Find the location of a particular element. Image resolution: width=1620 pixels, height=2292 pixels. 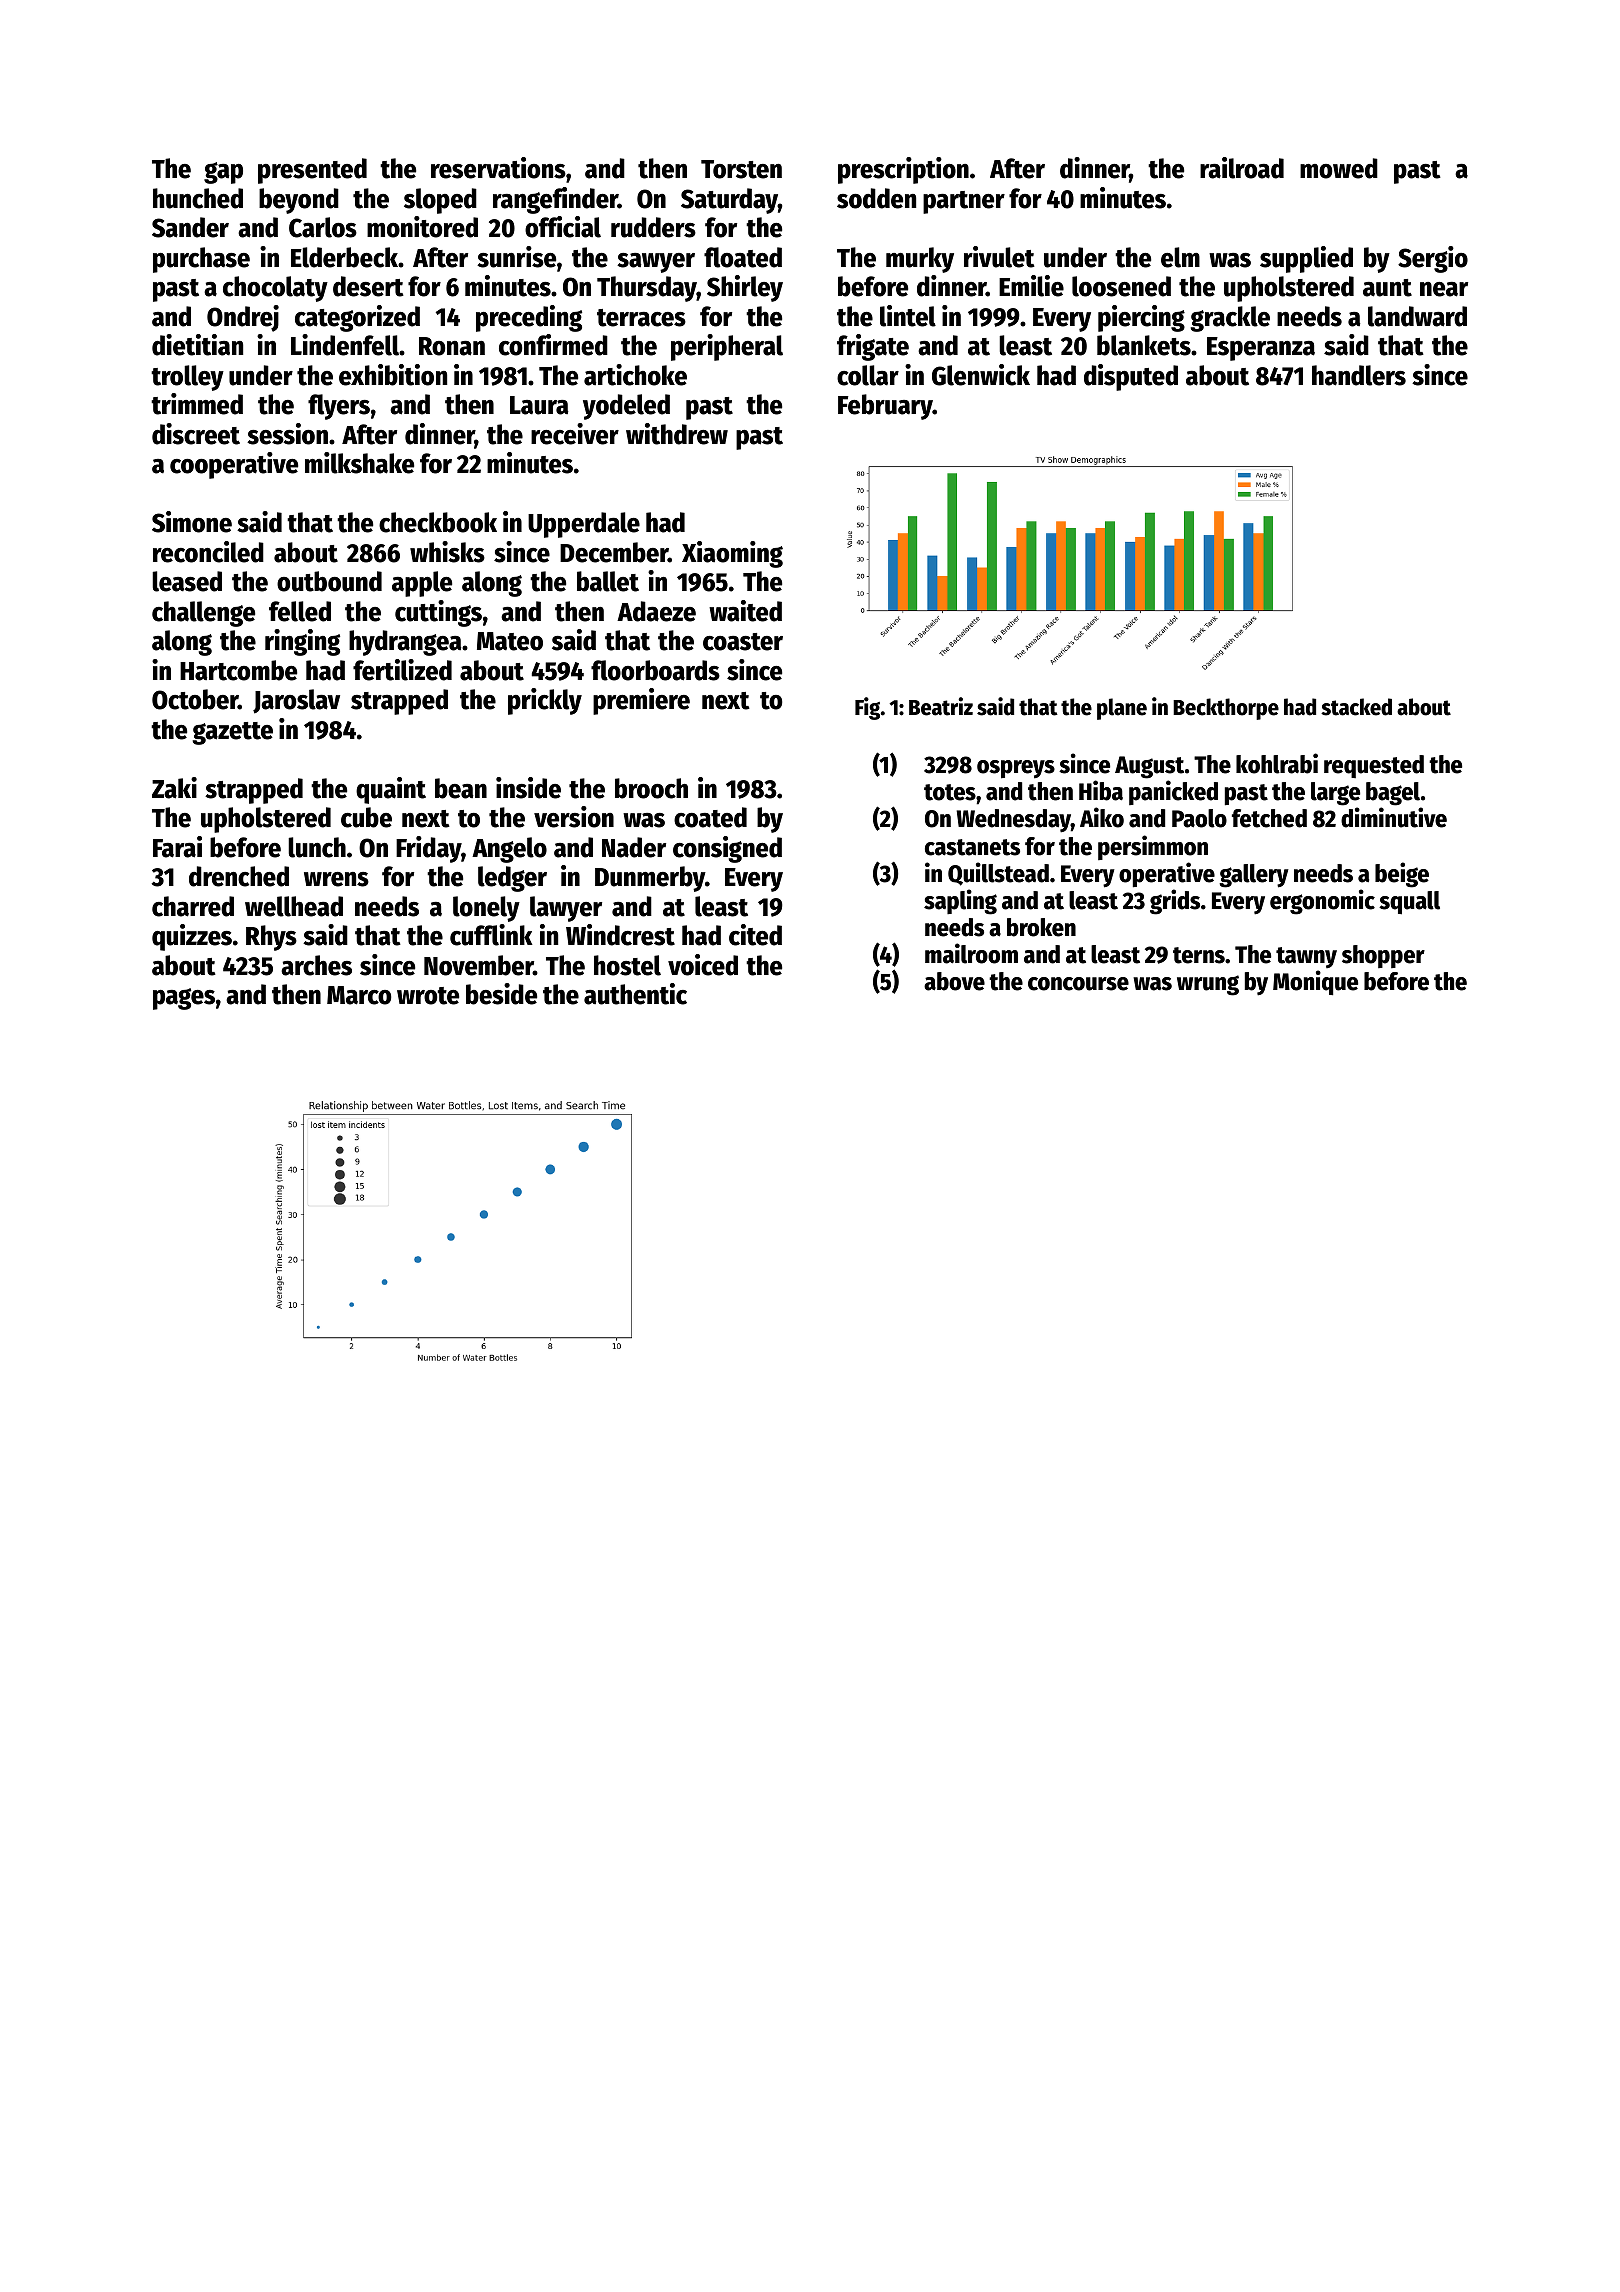

Hartcombe is located at coordinates (238, 670).
